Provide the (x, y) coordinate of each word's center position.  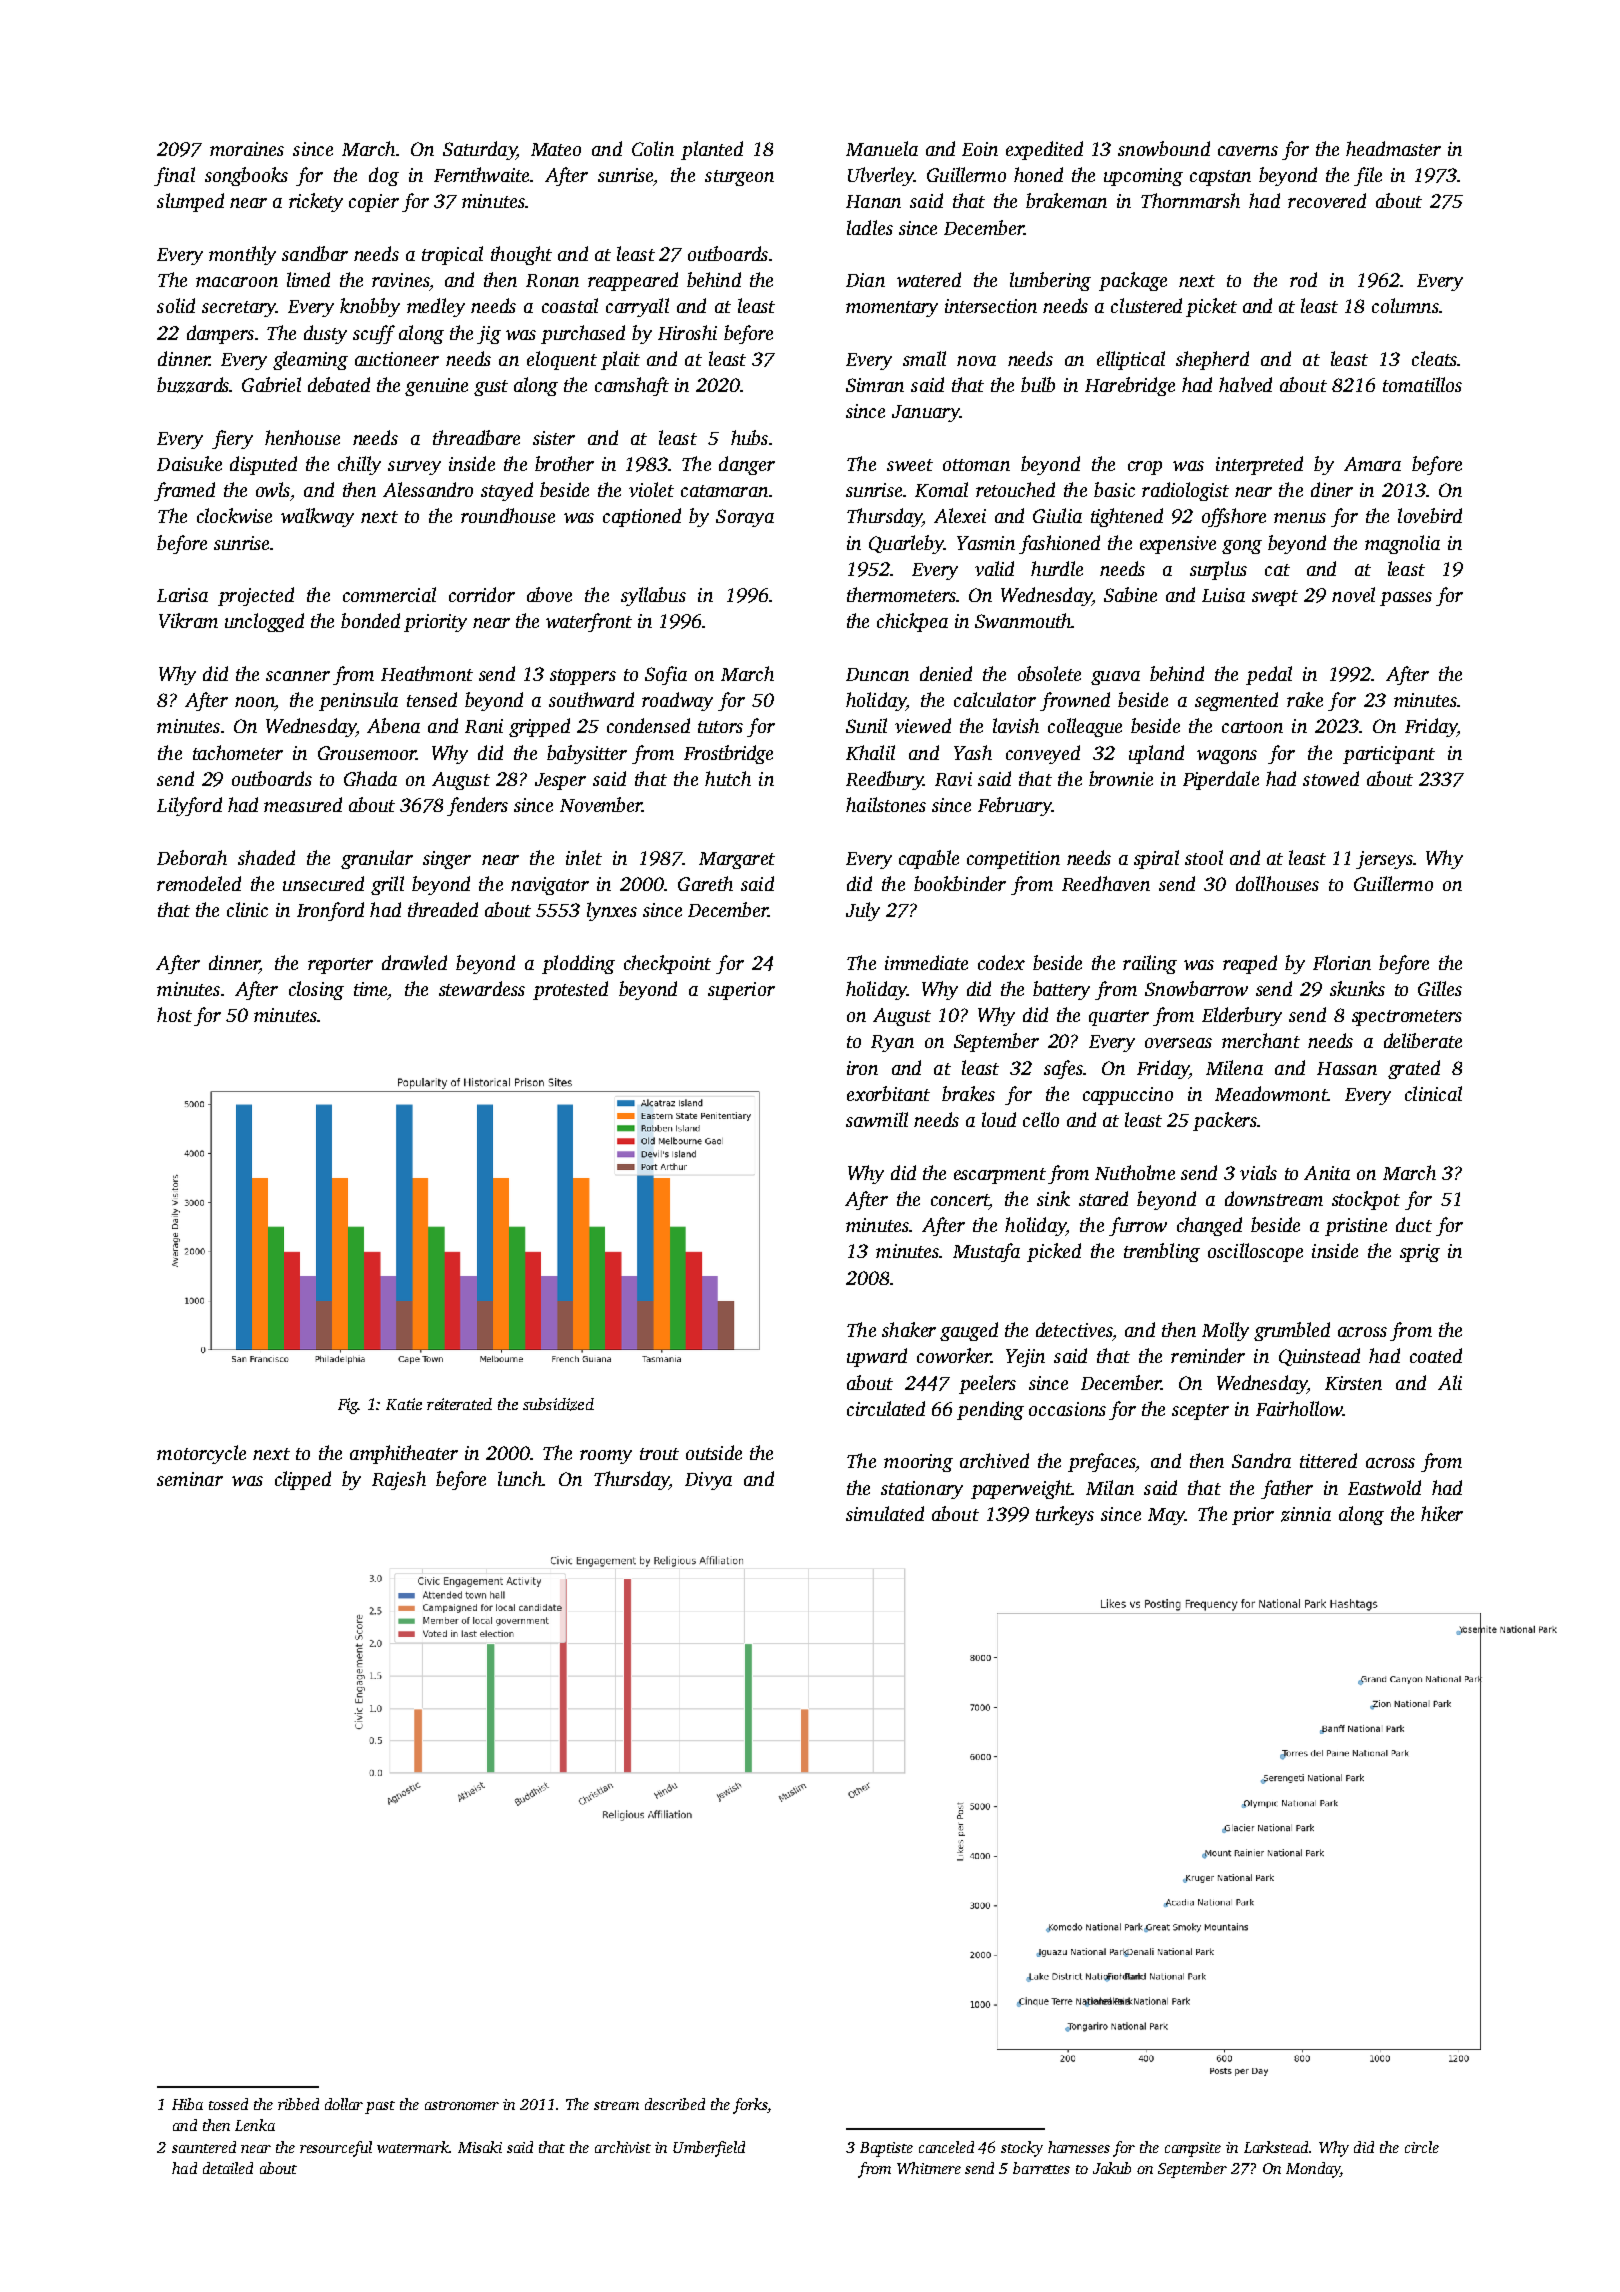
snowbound (1164, 148)
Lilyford (189, 806)
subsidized (558, 1404)
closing (316, 990)
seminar (190, 1479)
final (174, 176)
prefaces (1102, 1462)
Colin (653, 148)
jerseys (1384, 860)
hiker (1442, 1513)
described (675, 2104)
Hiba (187, 2104)
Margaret (737, 860)
